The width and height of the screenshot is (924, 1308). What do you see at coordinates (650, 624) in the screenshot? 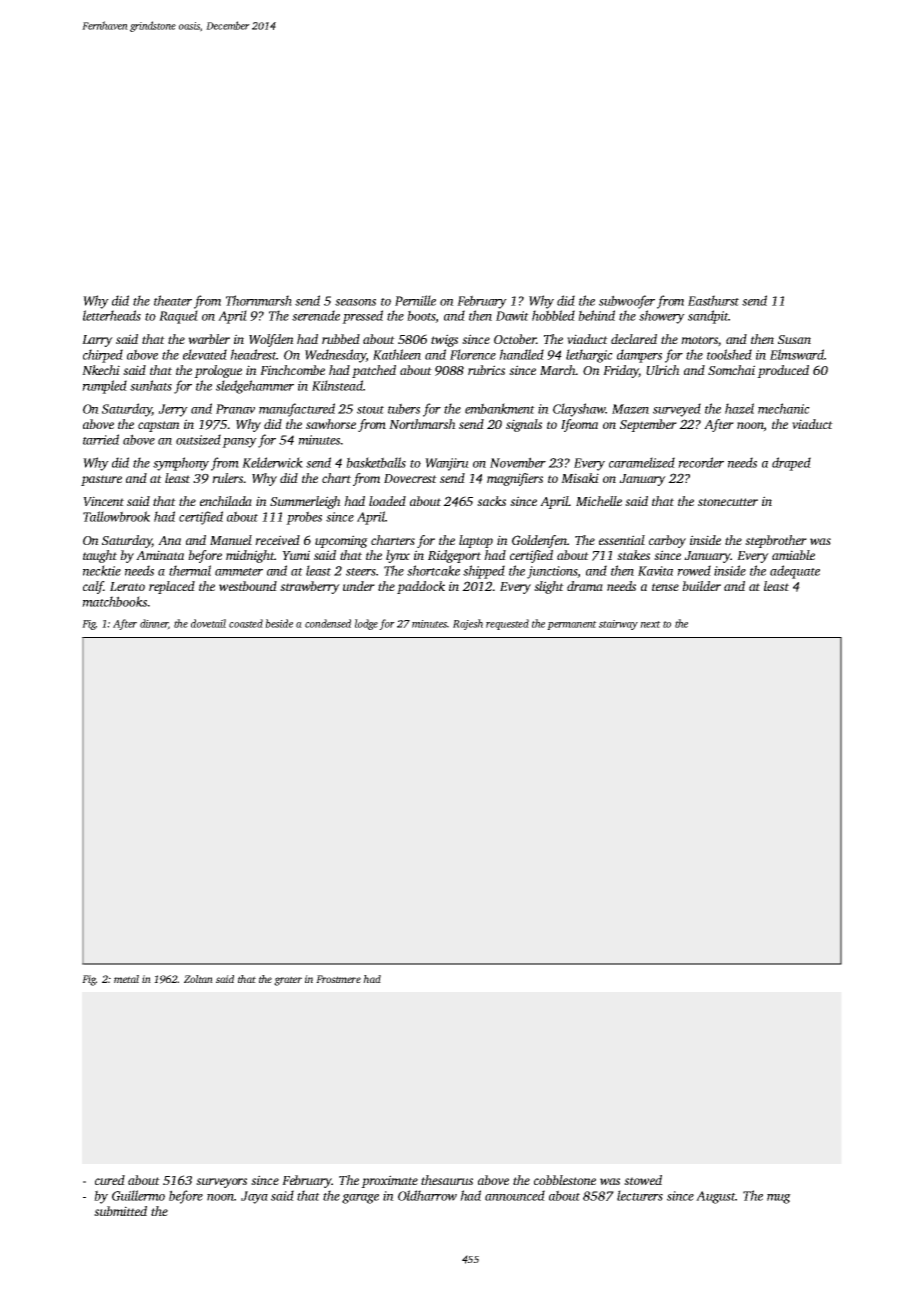
I see `next` at bounding box center [650, 624].
